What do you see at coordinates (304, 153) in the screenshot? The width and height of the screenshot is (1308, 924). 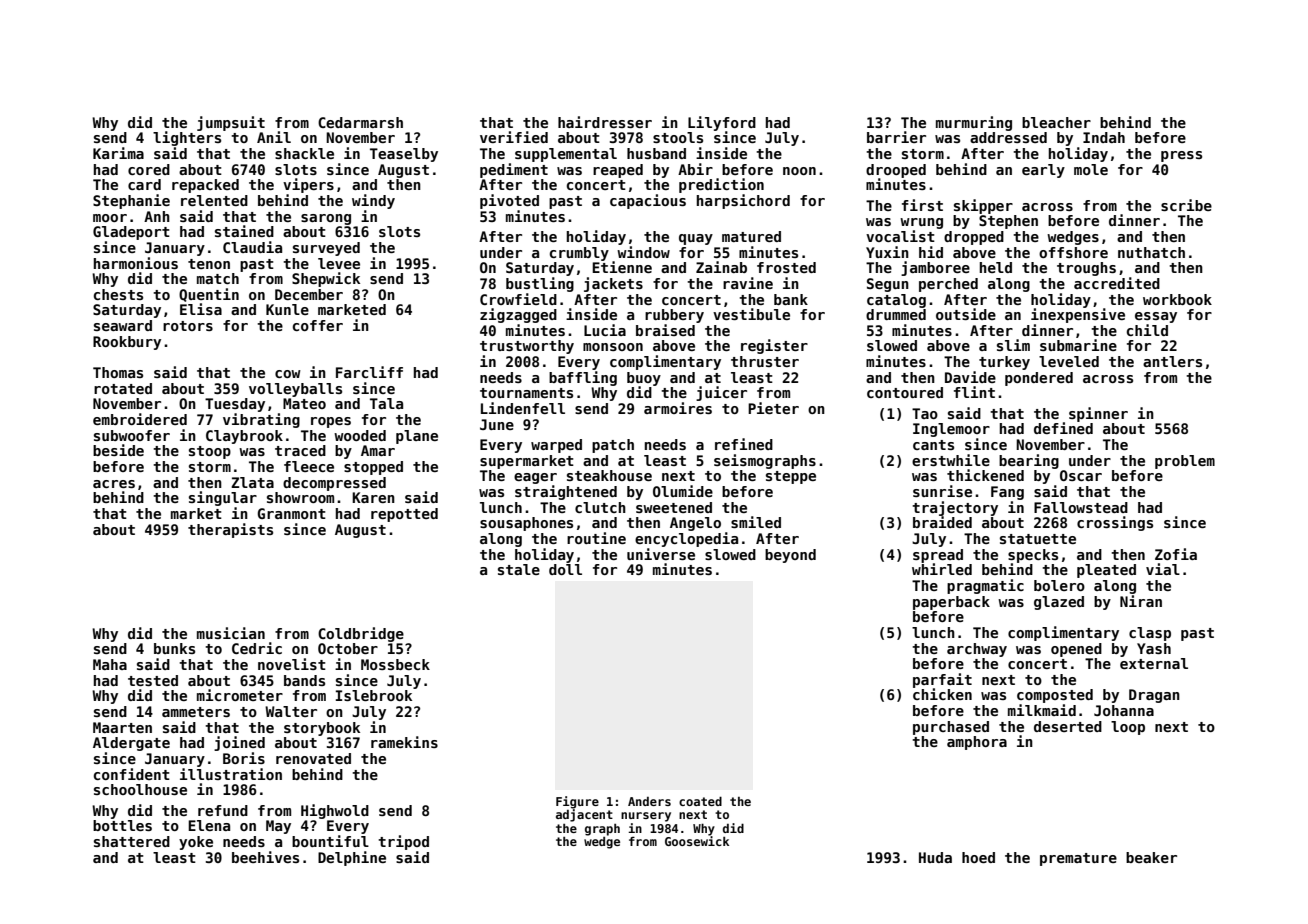 I see `shackle` at bounding box center [304, 153].
